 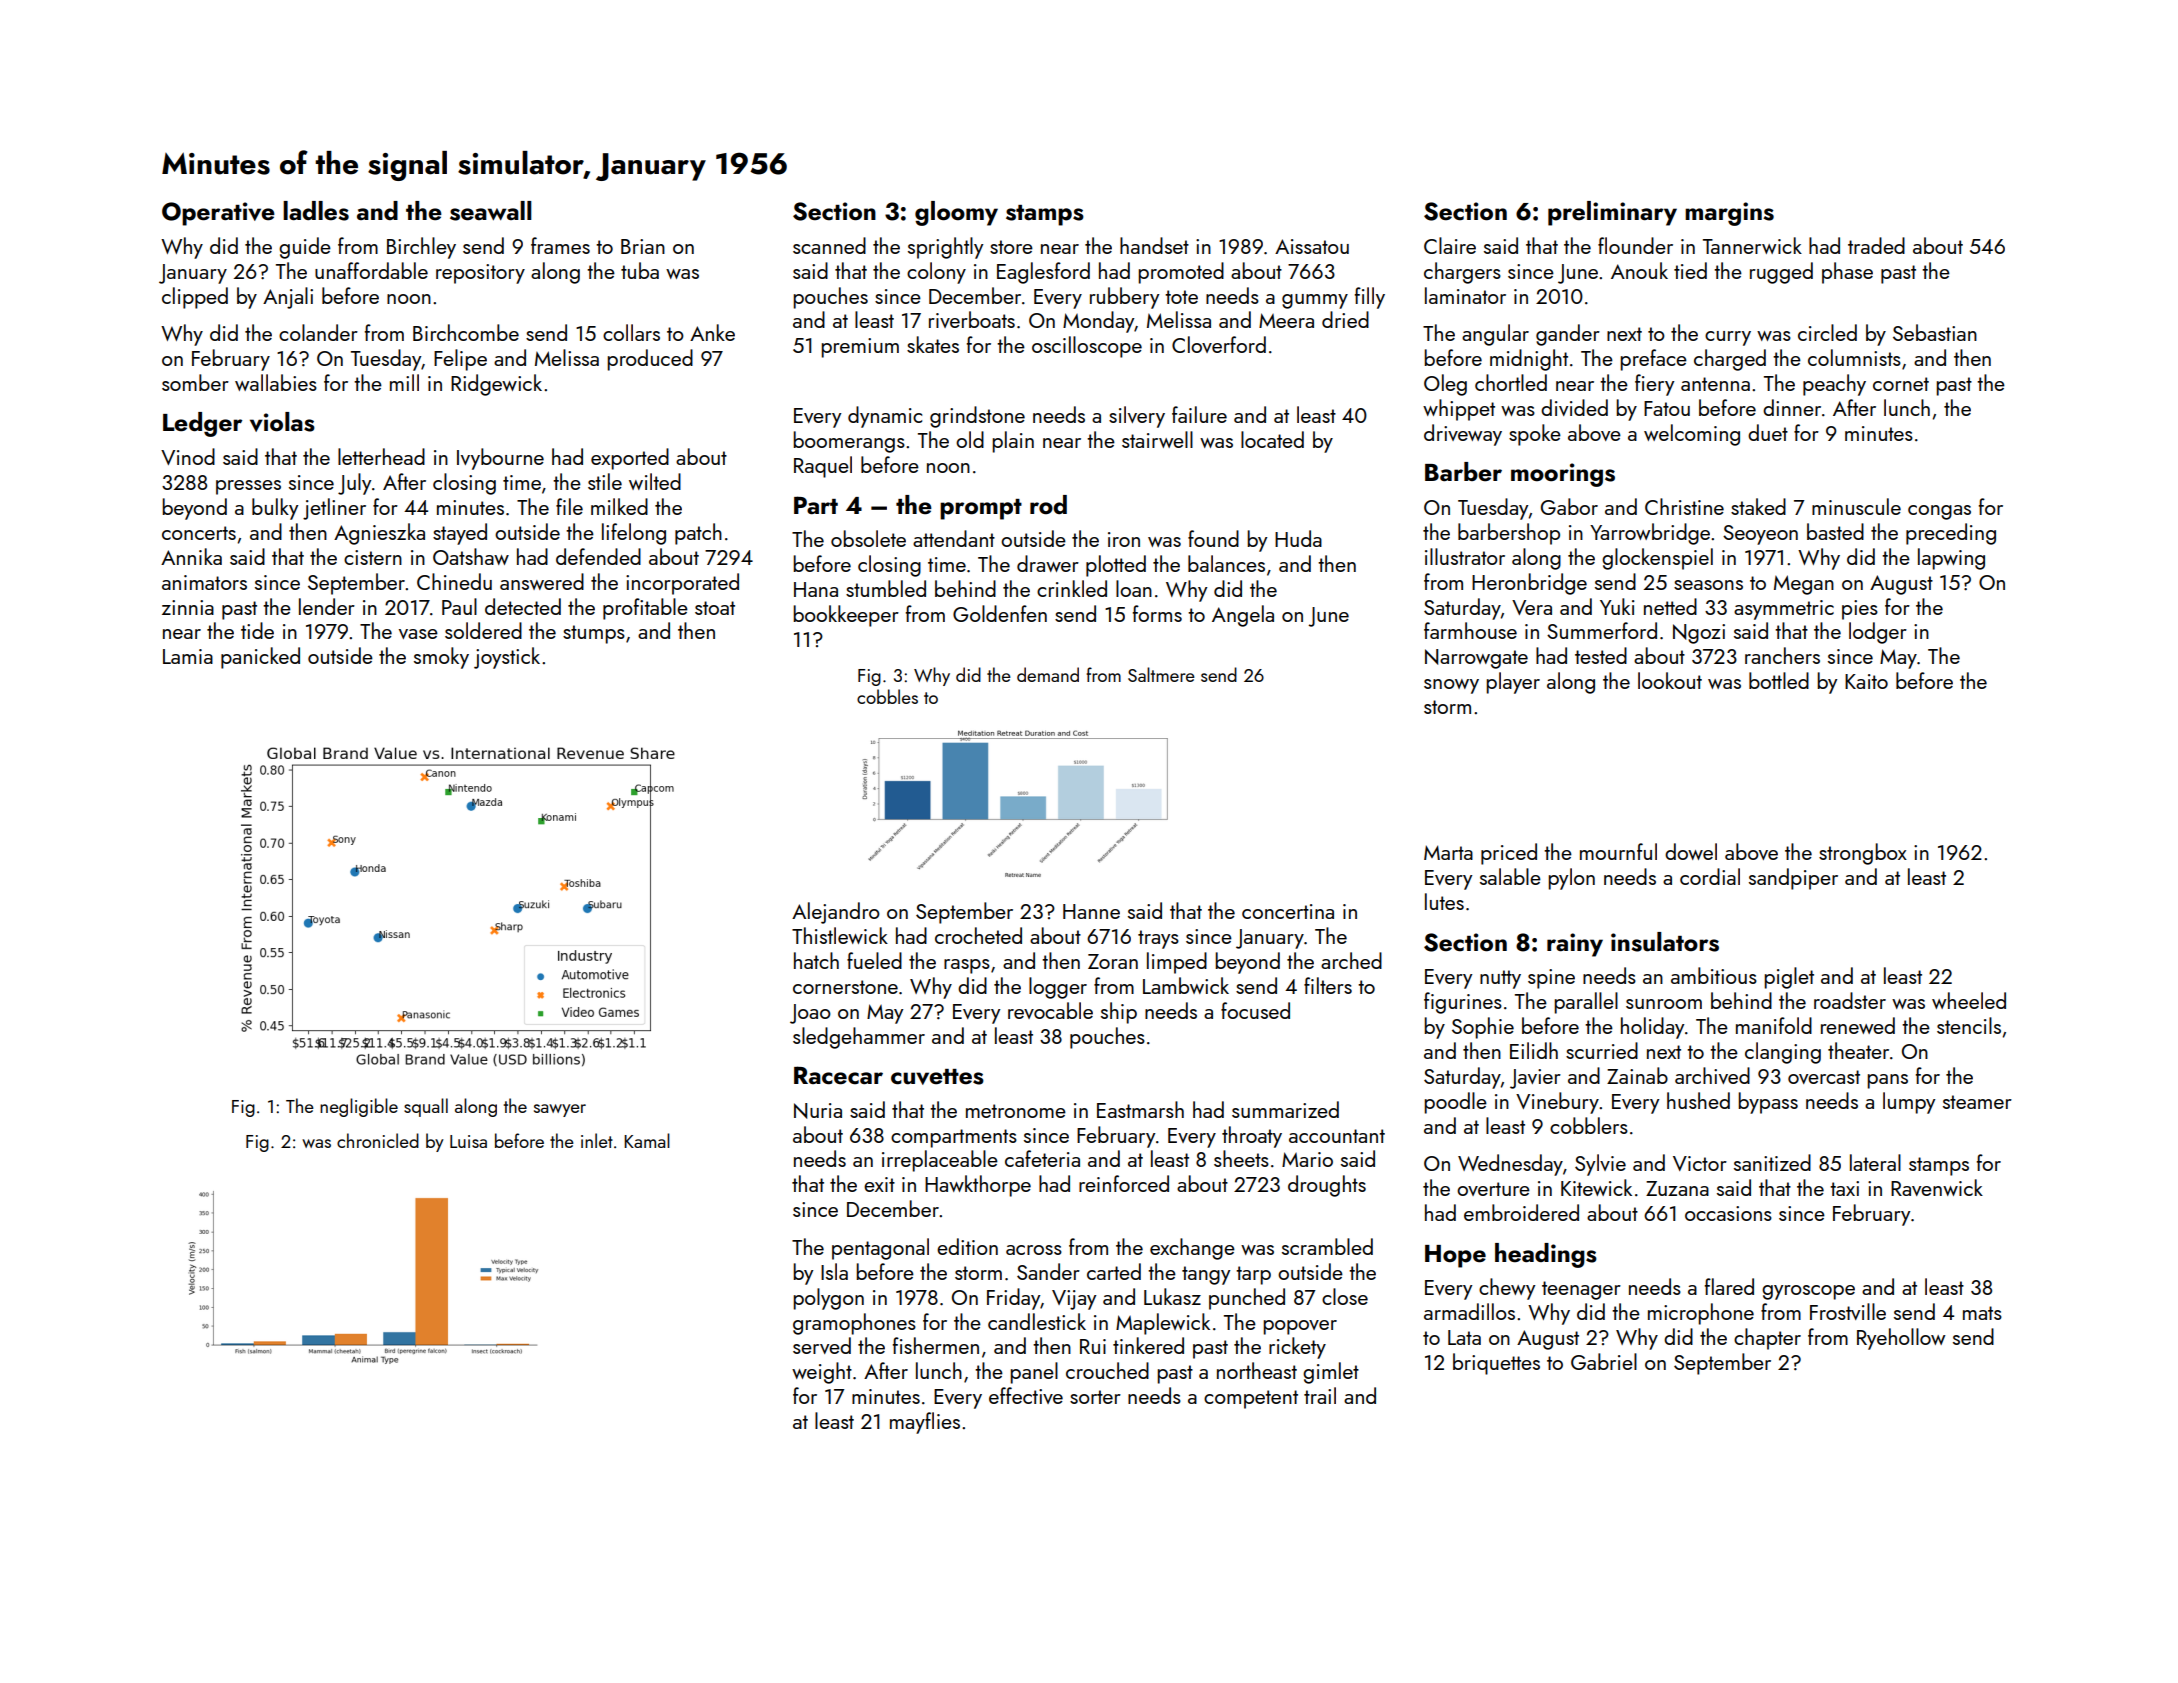 I want to click on seawall, so click(x=491, y=211).
